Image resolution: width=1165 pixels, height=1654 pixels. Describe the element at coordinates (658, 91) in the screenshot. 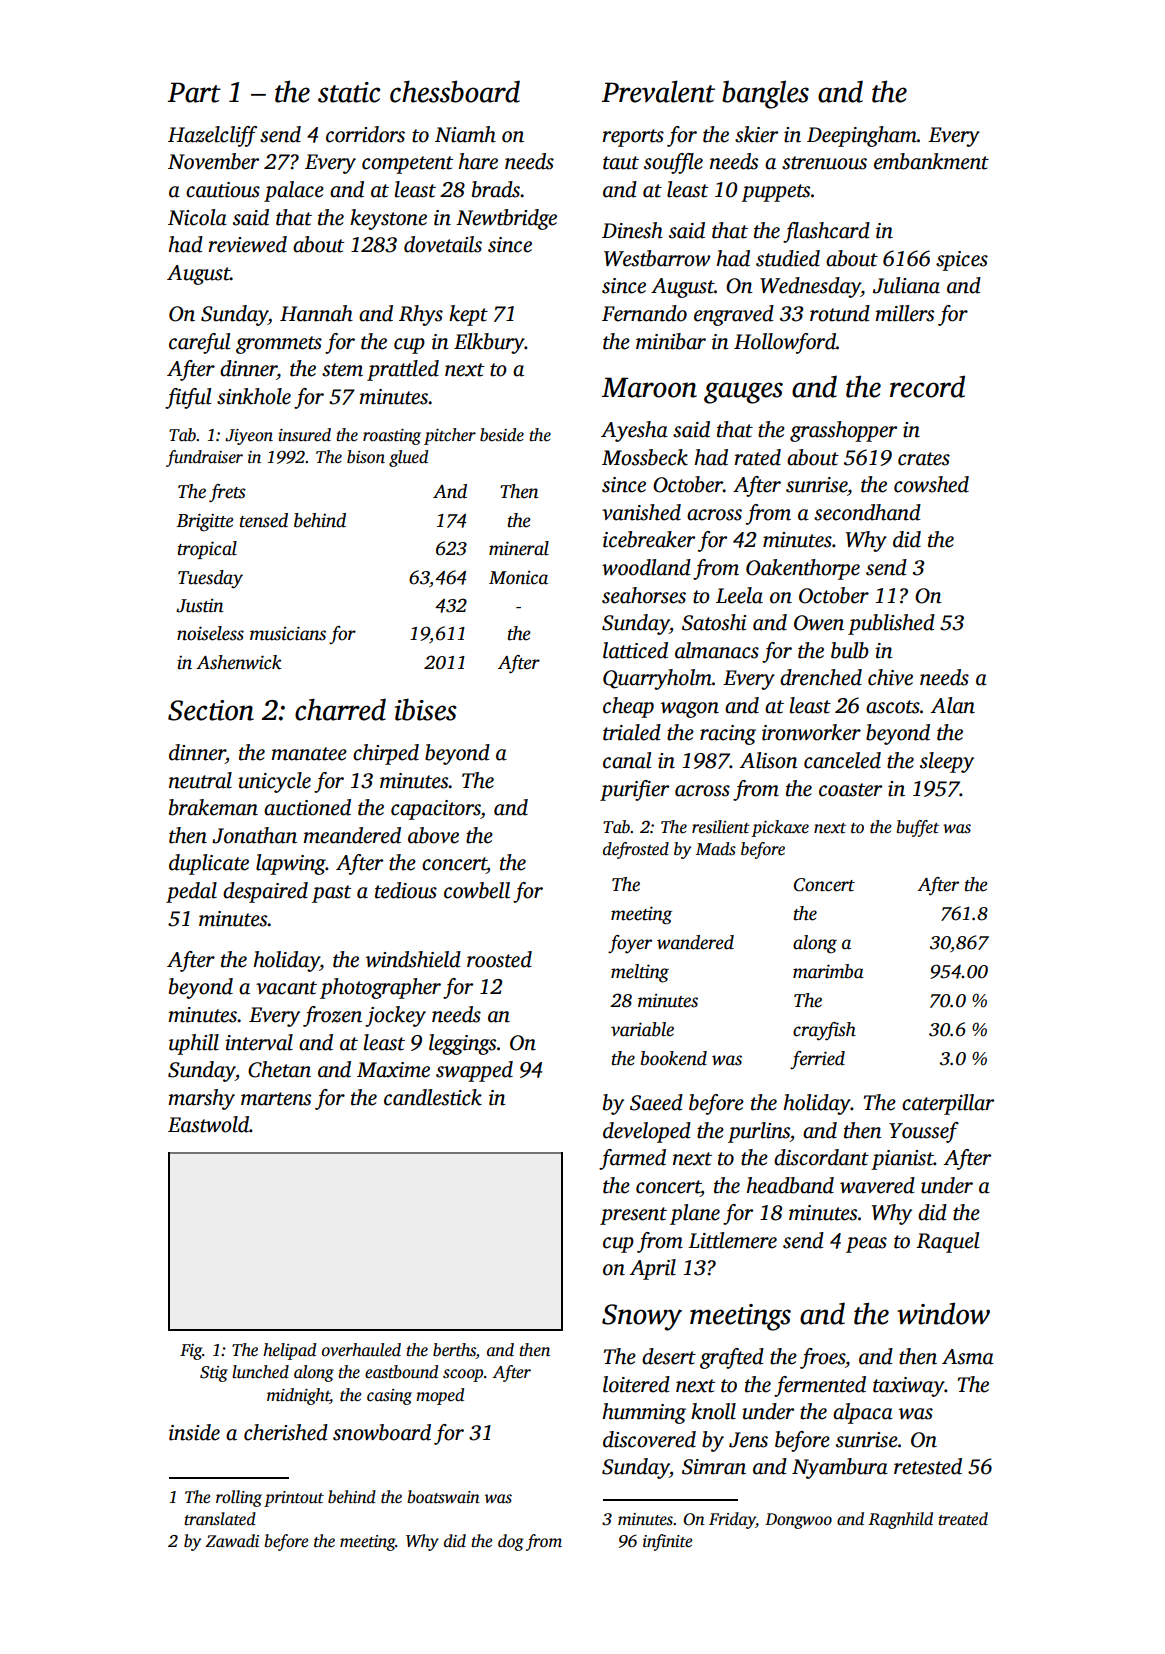

I see `Prevalent` at that location.
